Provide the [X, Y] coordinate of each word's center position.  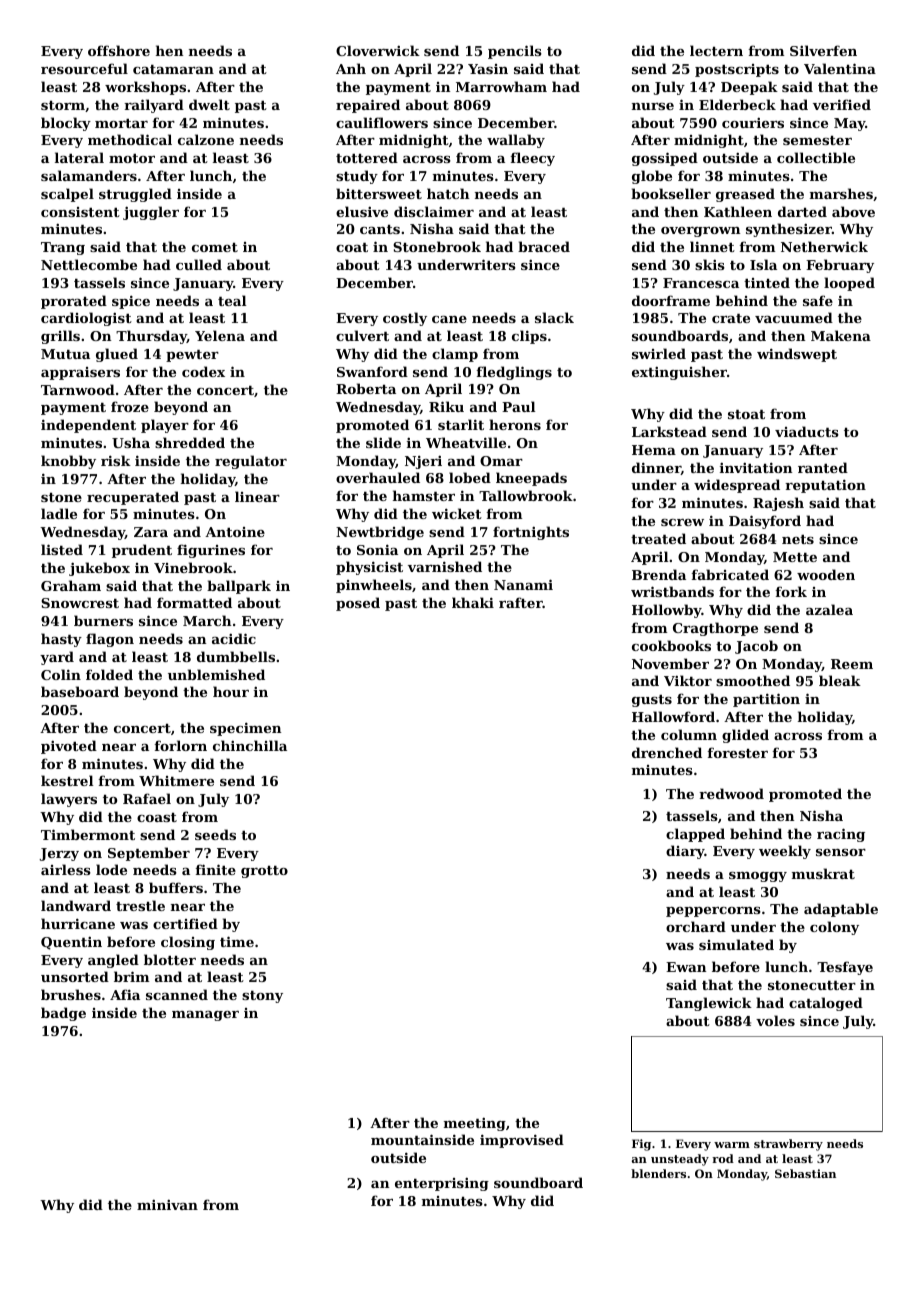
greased [745, 195]
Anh [351, 68]
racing [841, 835]
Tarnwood [78, 389]
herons [515, 424]
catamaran [173, 69]
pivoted [69, 747]
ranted [823, 467]
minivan [167, 1205]
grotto [264, 872]
